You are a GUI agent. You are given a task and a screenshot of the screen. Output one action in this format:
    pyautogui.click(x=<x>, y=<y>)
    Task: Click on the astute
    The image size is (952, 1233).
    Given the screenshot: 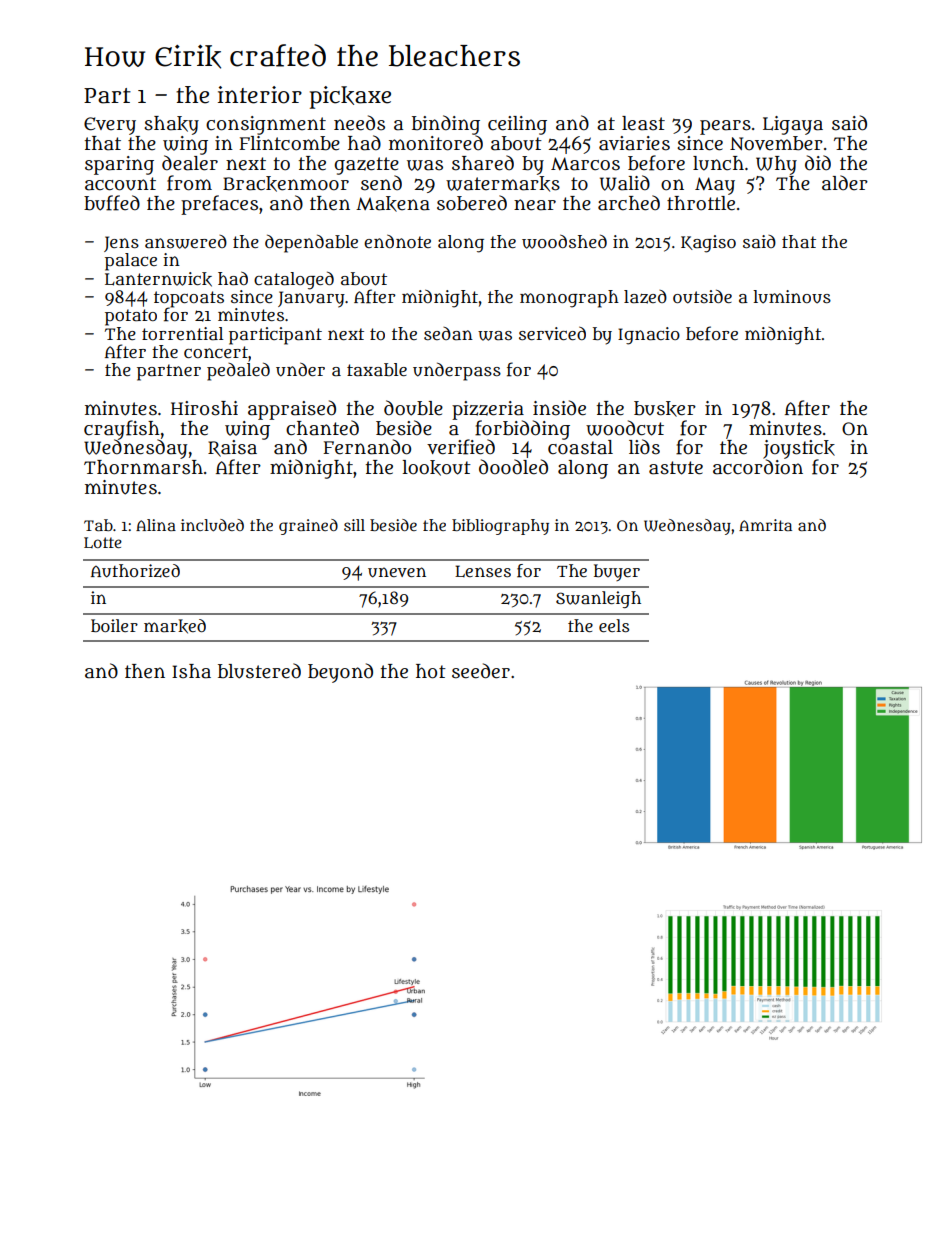 What is the action you would take?
    pyautogui.click(x=676, y=468)
